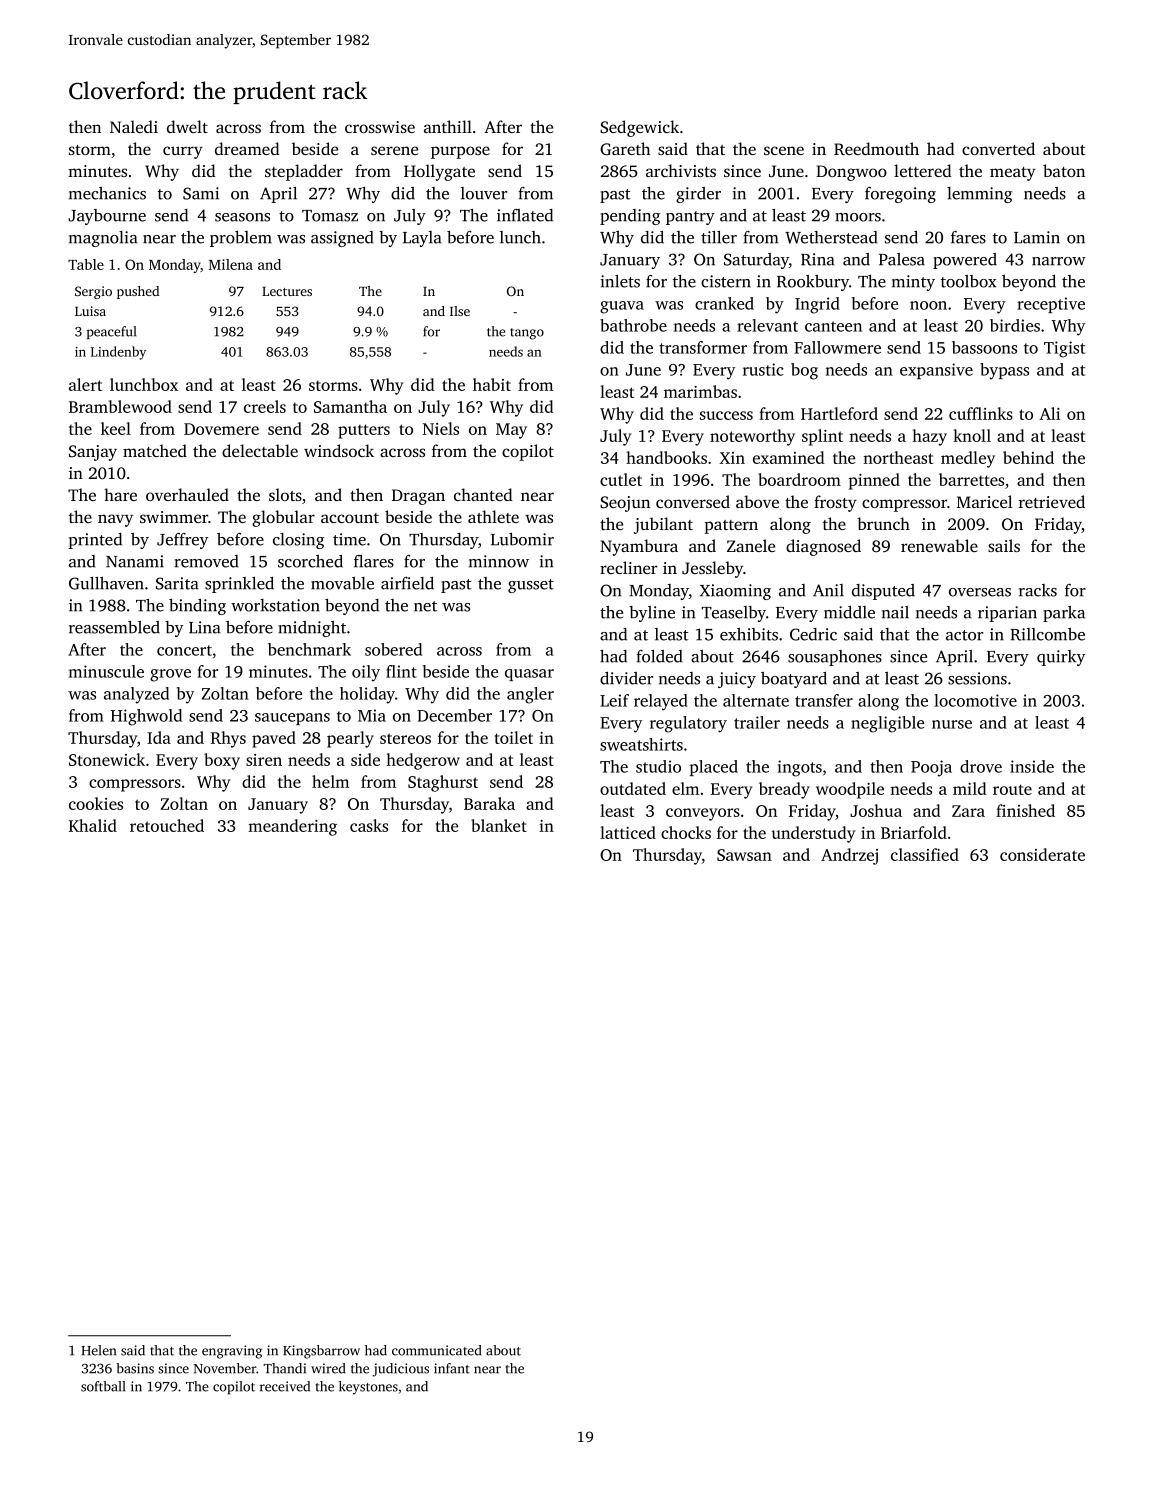  I want to click on crosswise, so click(380, 127).
